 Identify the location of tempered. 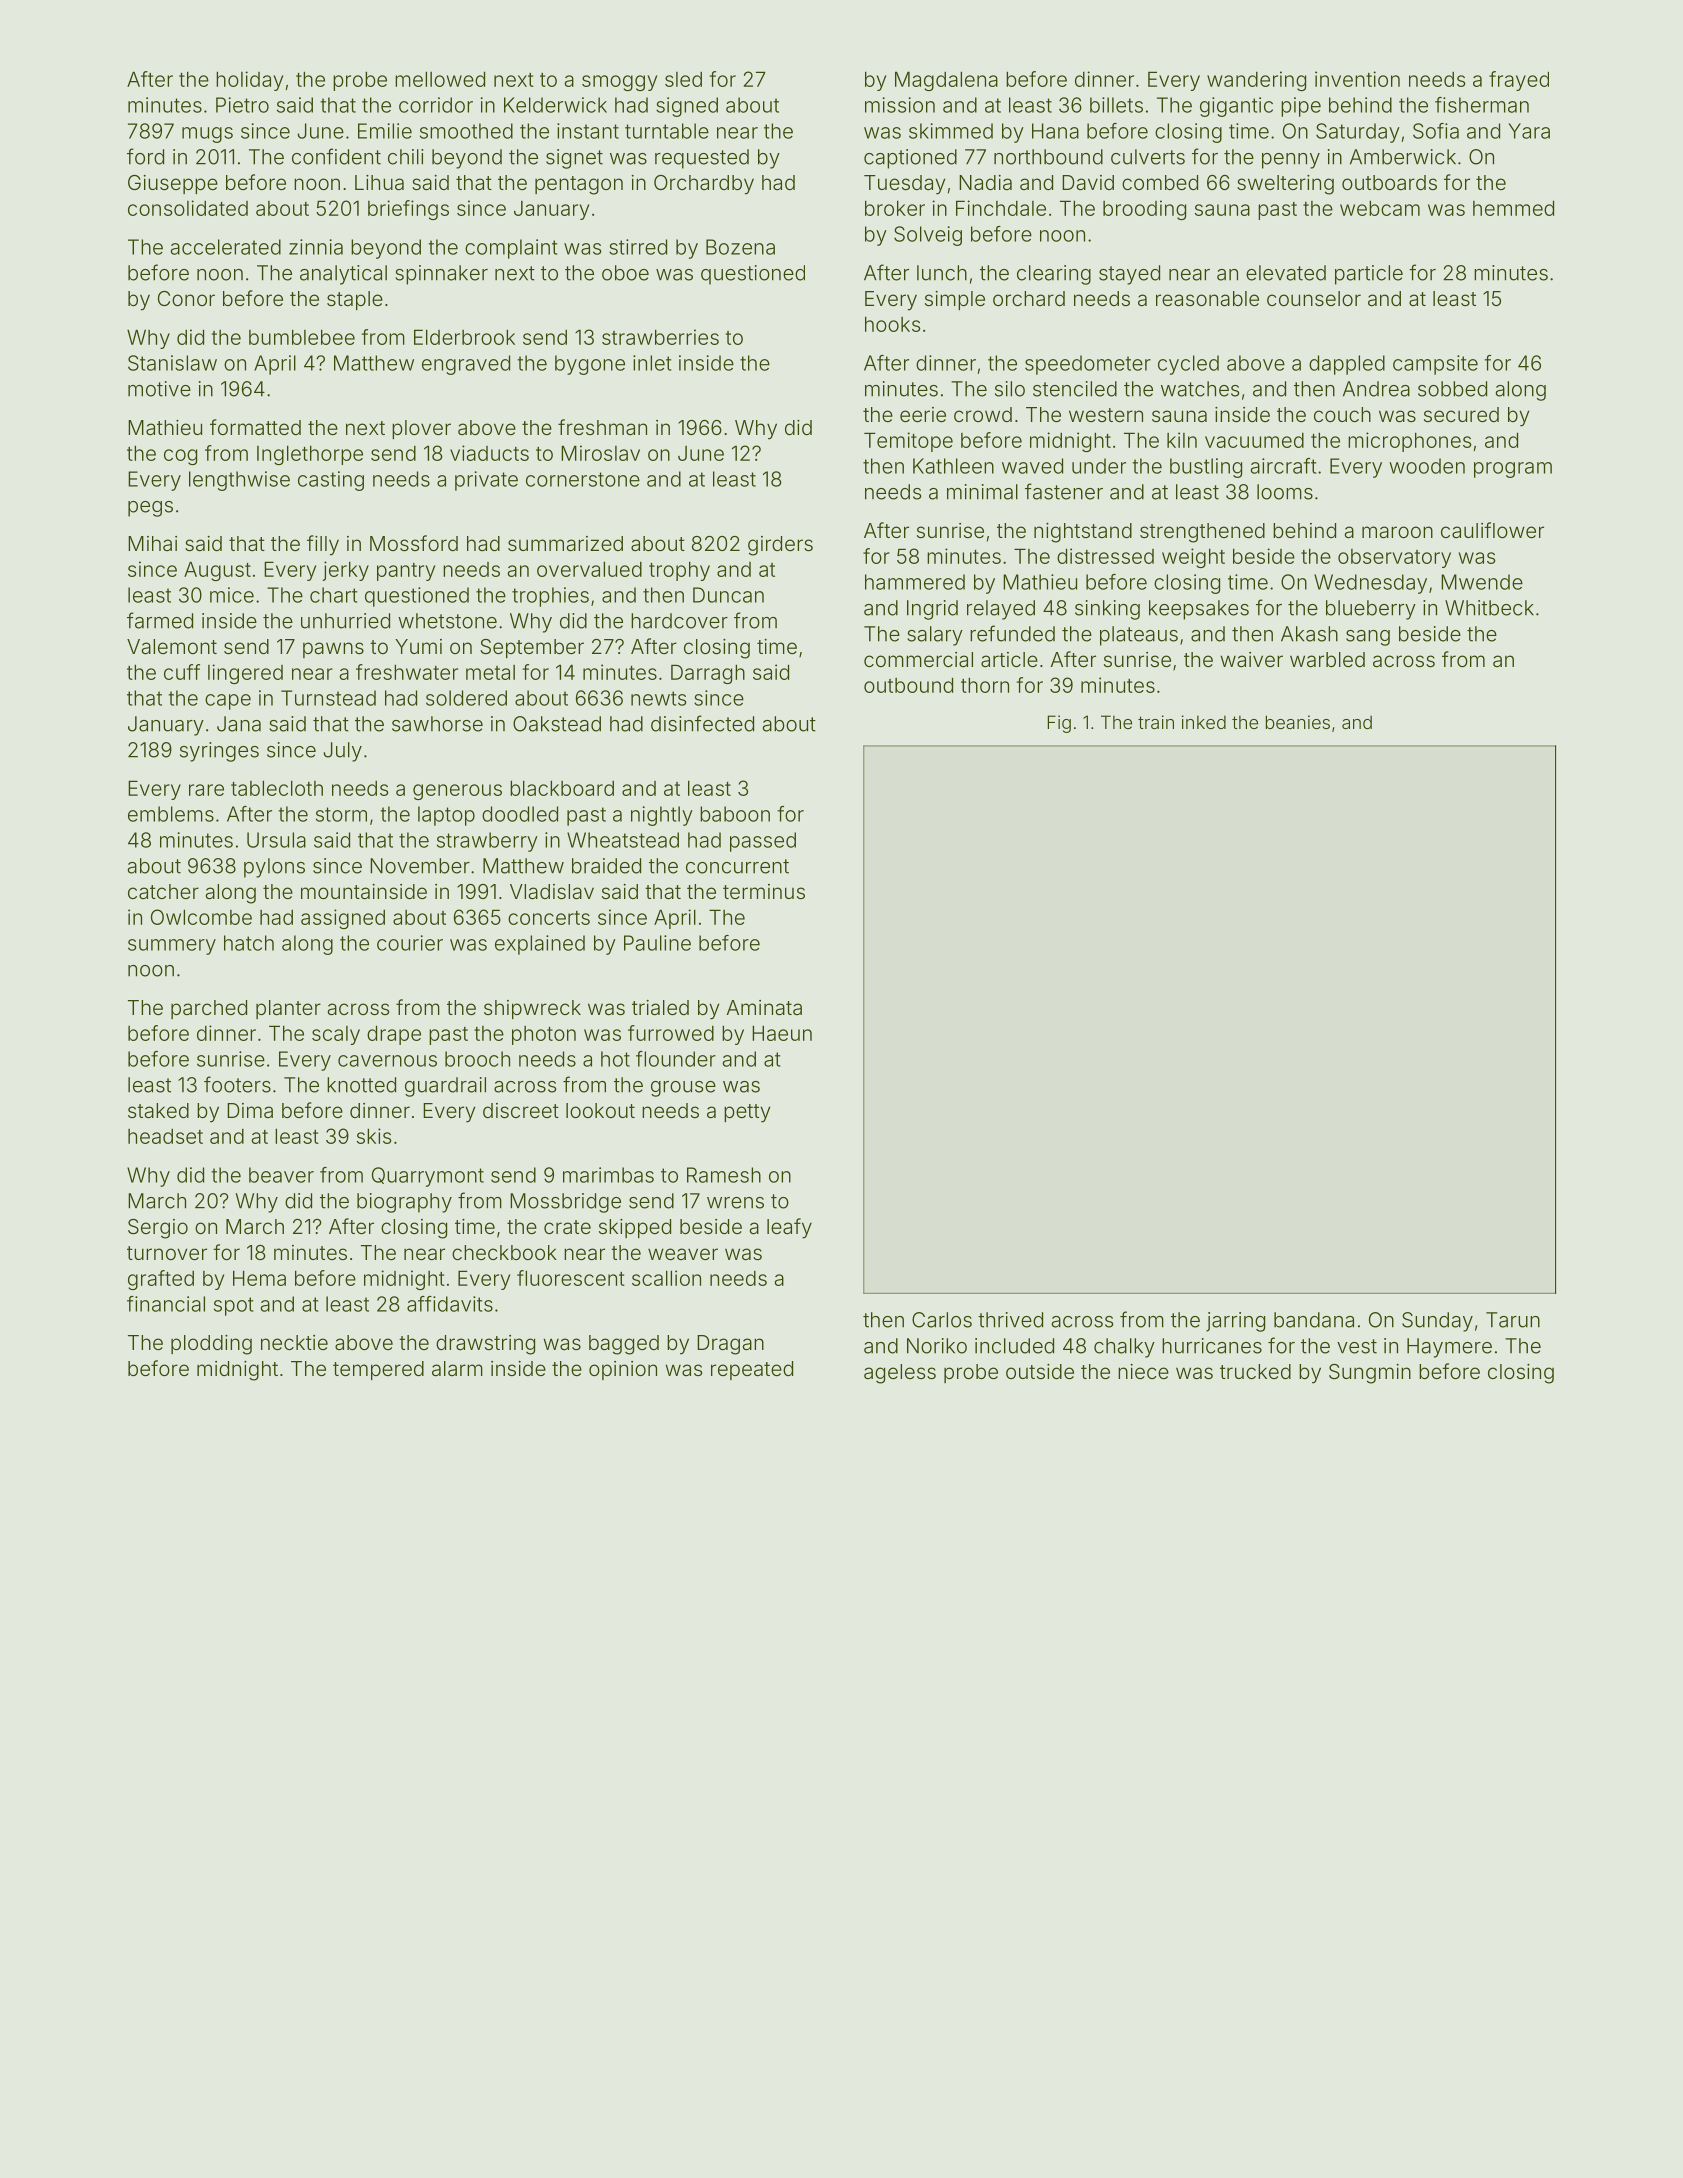
(378, 1370).
